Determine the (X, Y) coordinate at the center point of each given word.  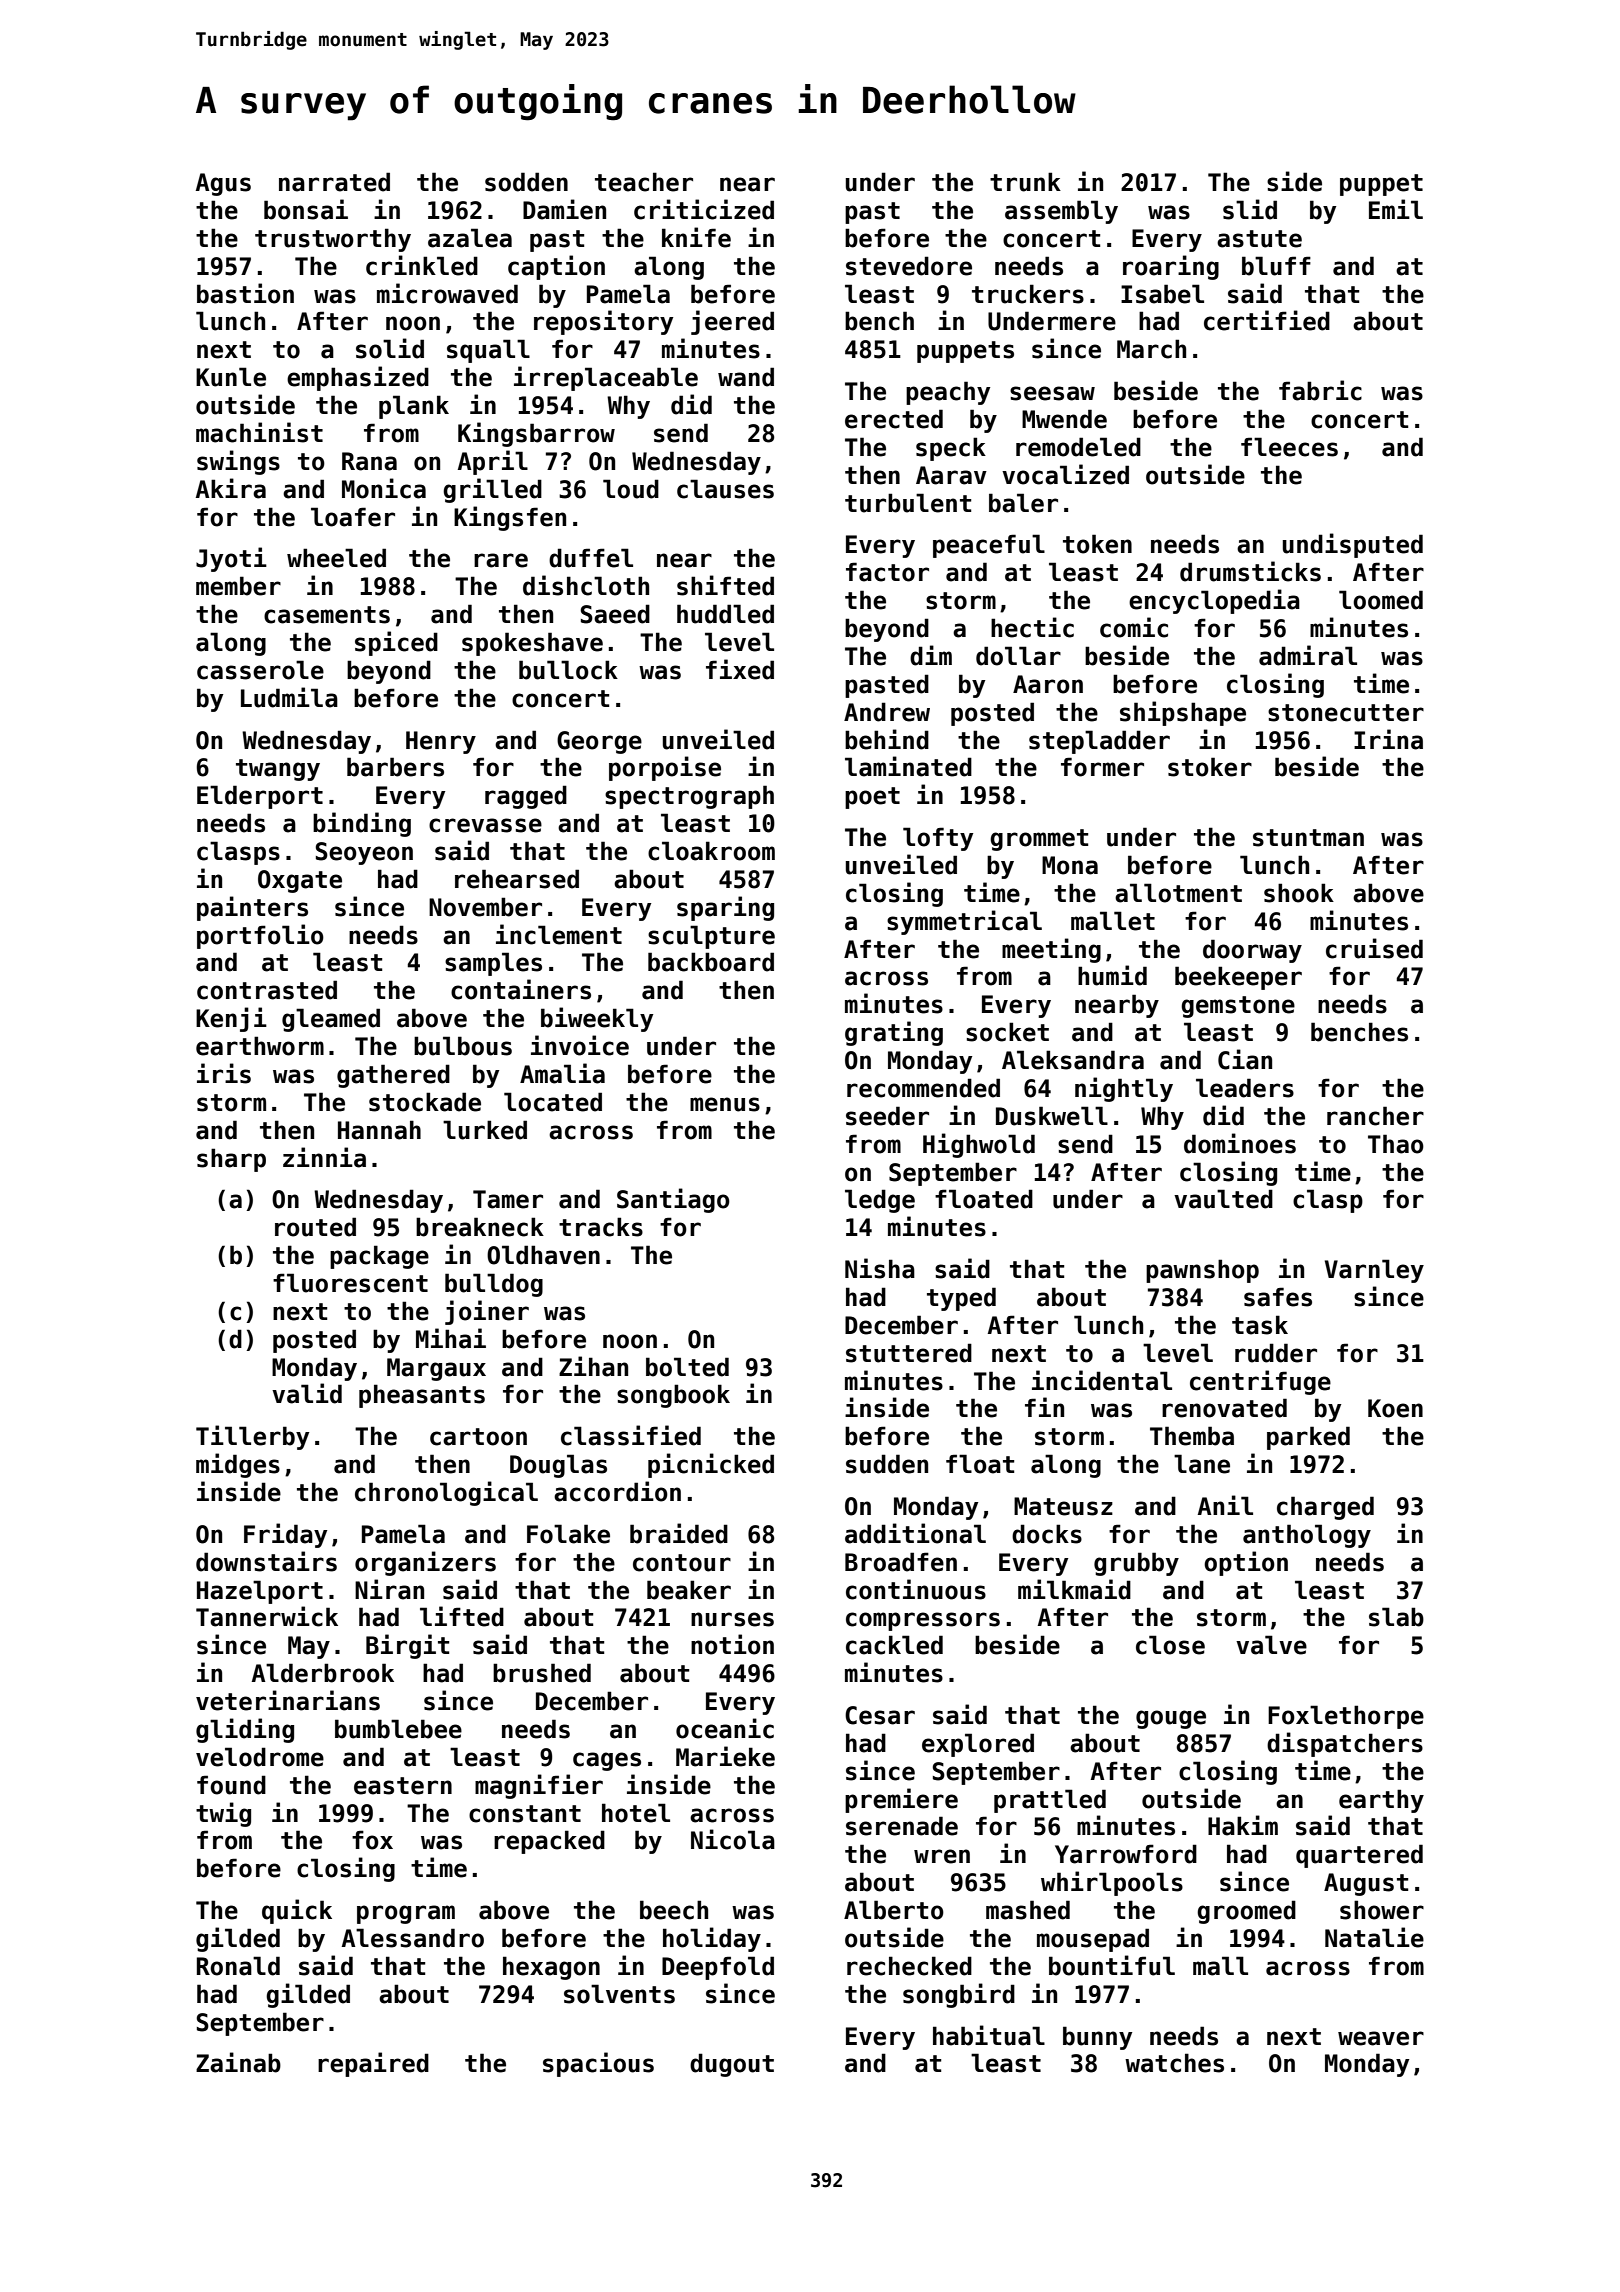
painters (252, 908)
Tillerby (252, 1437)
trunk (1025, 182)
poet (872, 798)
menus (725, 1104)
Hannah (379, 1130)
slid (1250, 209)
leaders (1245, 1088)
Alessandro (413, 1938)
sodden (526, 182)
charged (1325, 1508)
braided (679, 1533)
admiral (1308, 655)
